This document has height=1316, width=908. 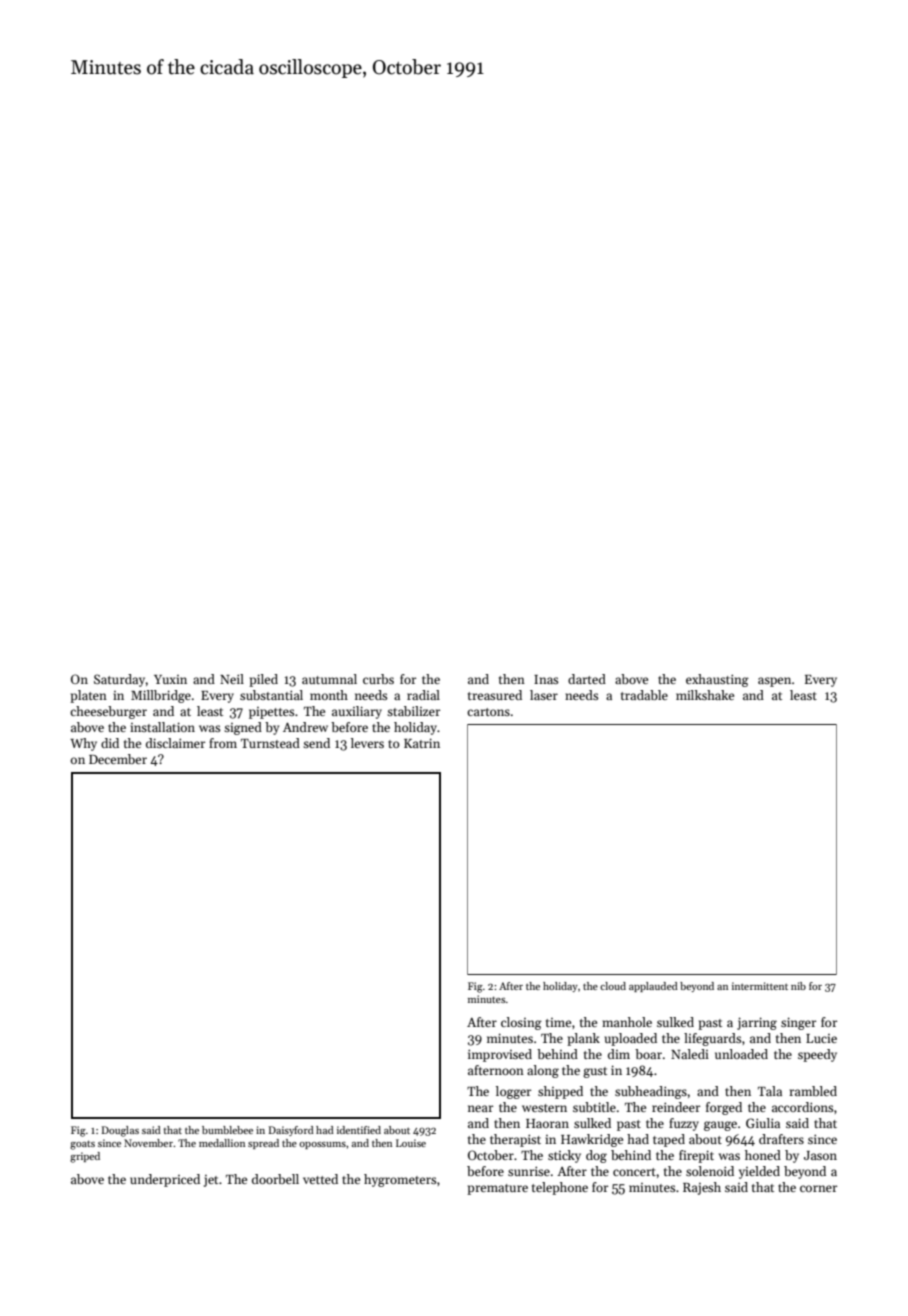 I want to click on cloud, so click(x=613, y=986).
